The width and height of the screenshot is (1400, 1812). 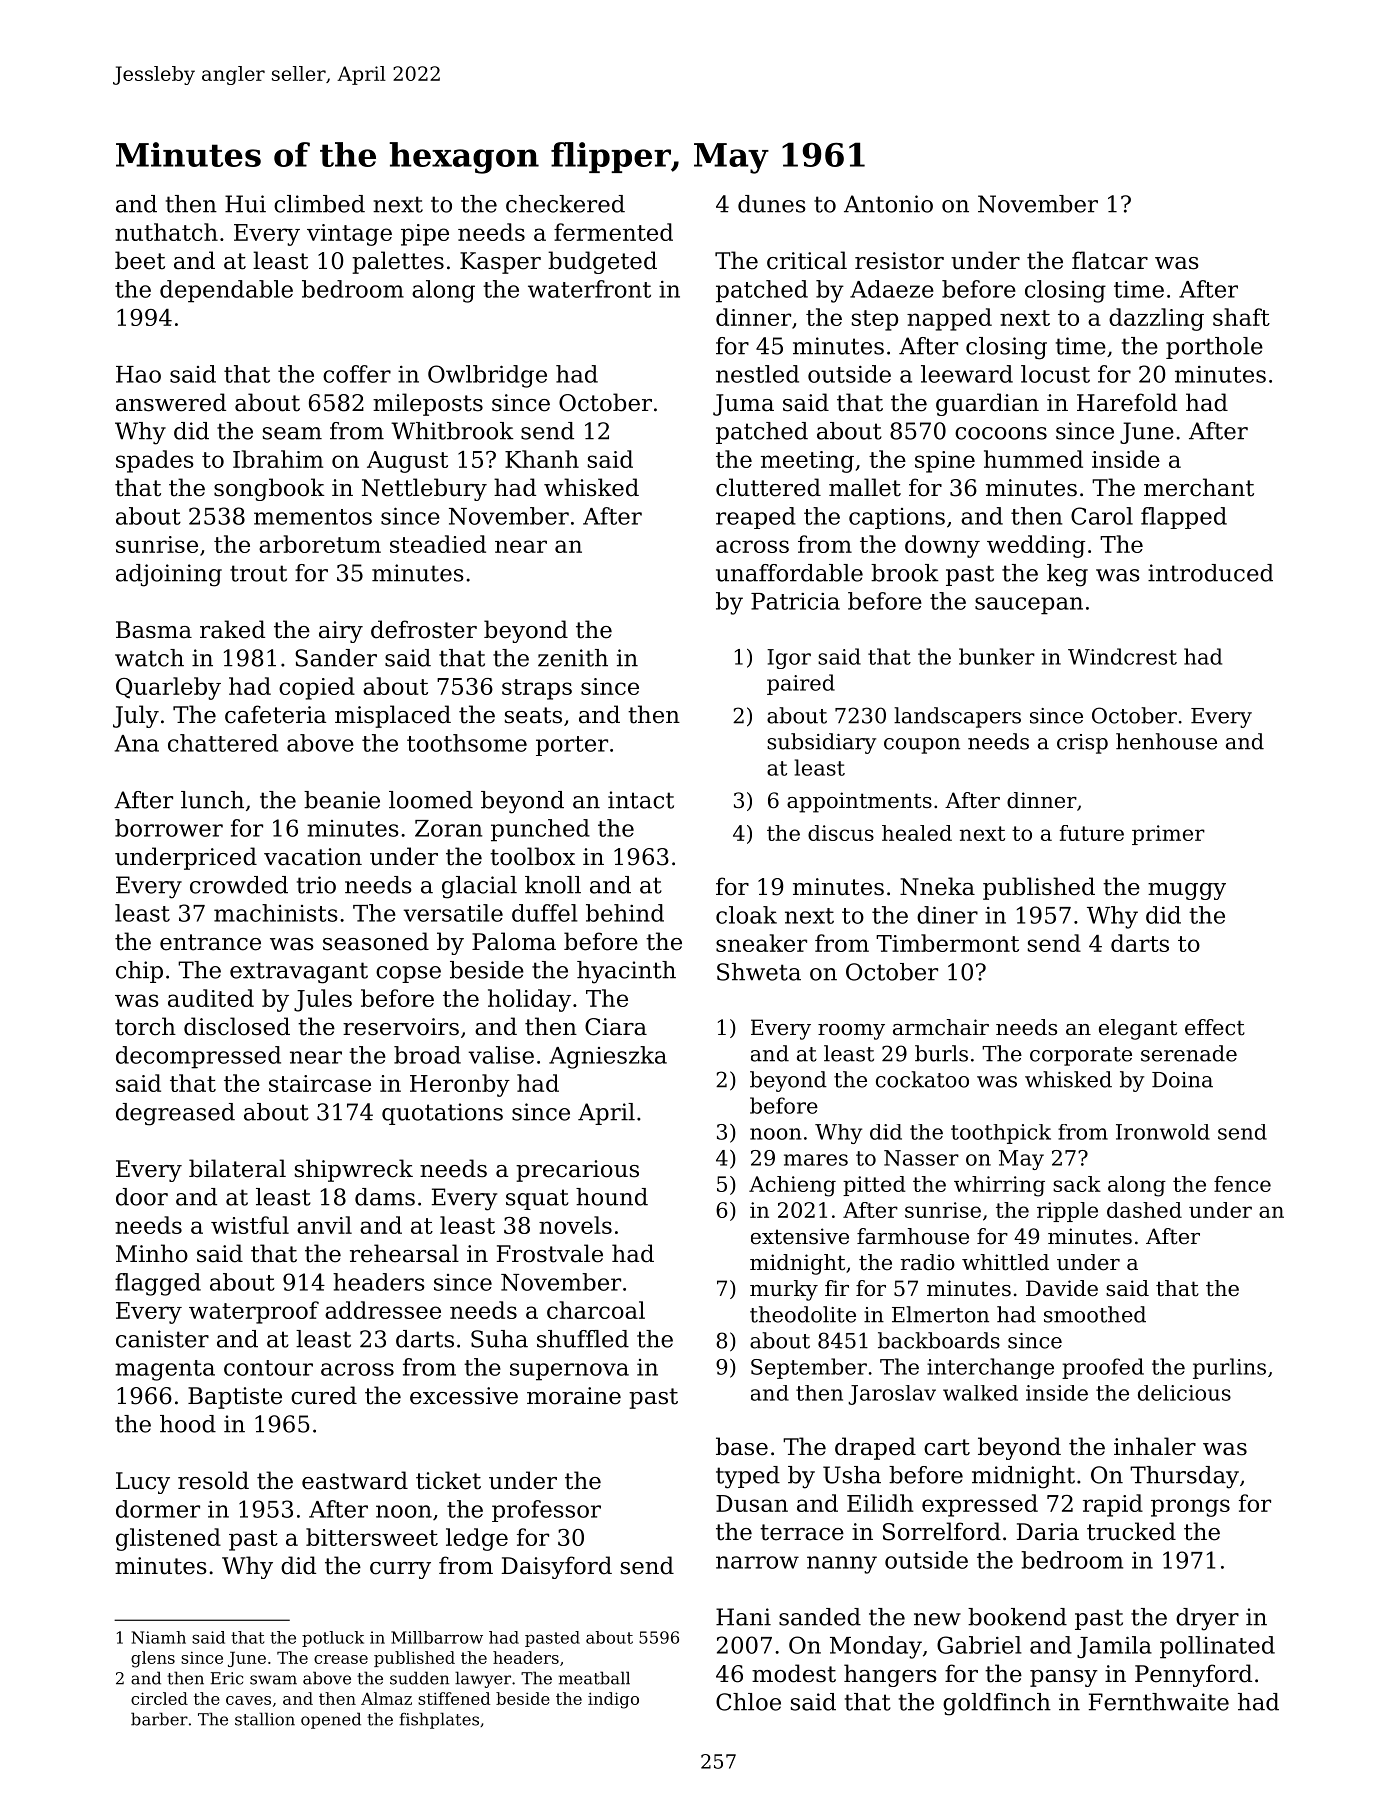 I want to click on burls, so click(x=941, y=1053).
